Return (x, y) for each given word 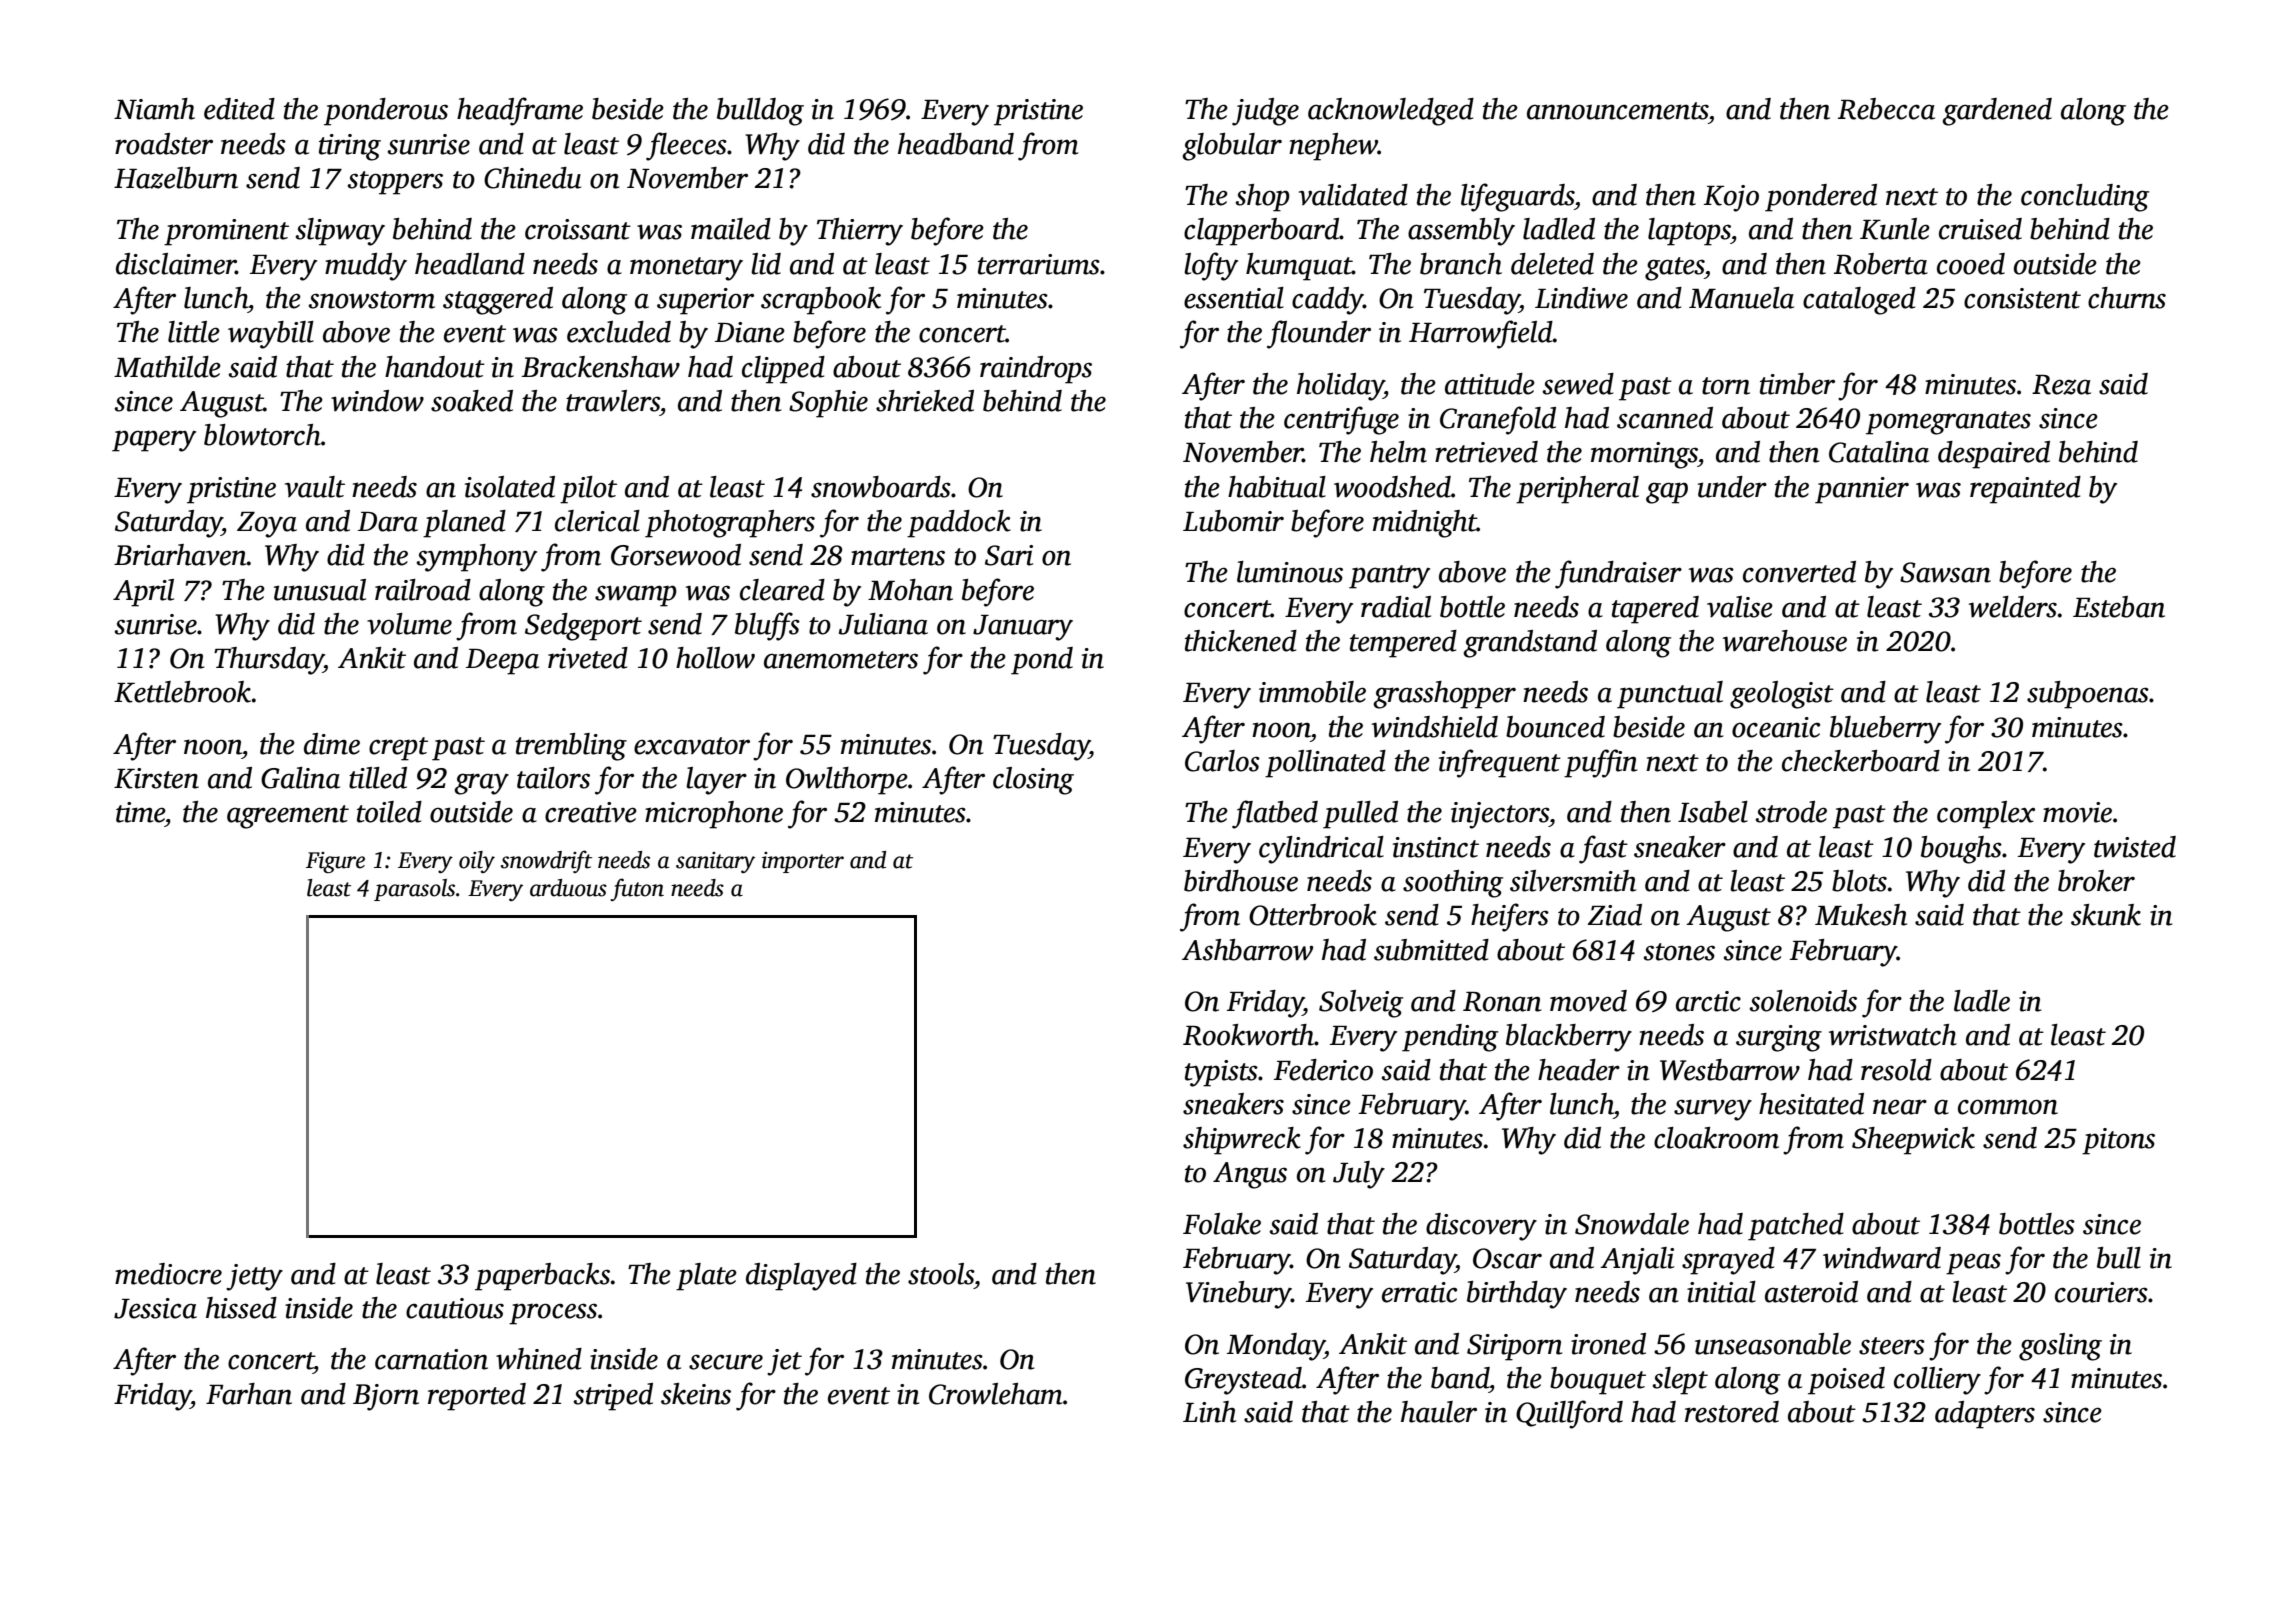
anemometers (841, 660)
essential (1234, 298)
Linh (1209, 1412)
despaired (1994, 455)
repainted (2025, 490)
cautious (455, 1308)
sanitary (715, 862)
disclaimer (176, 264)
